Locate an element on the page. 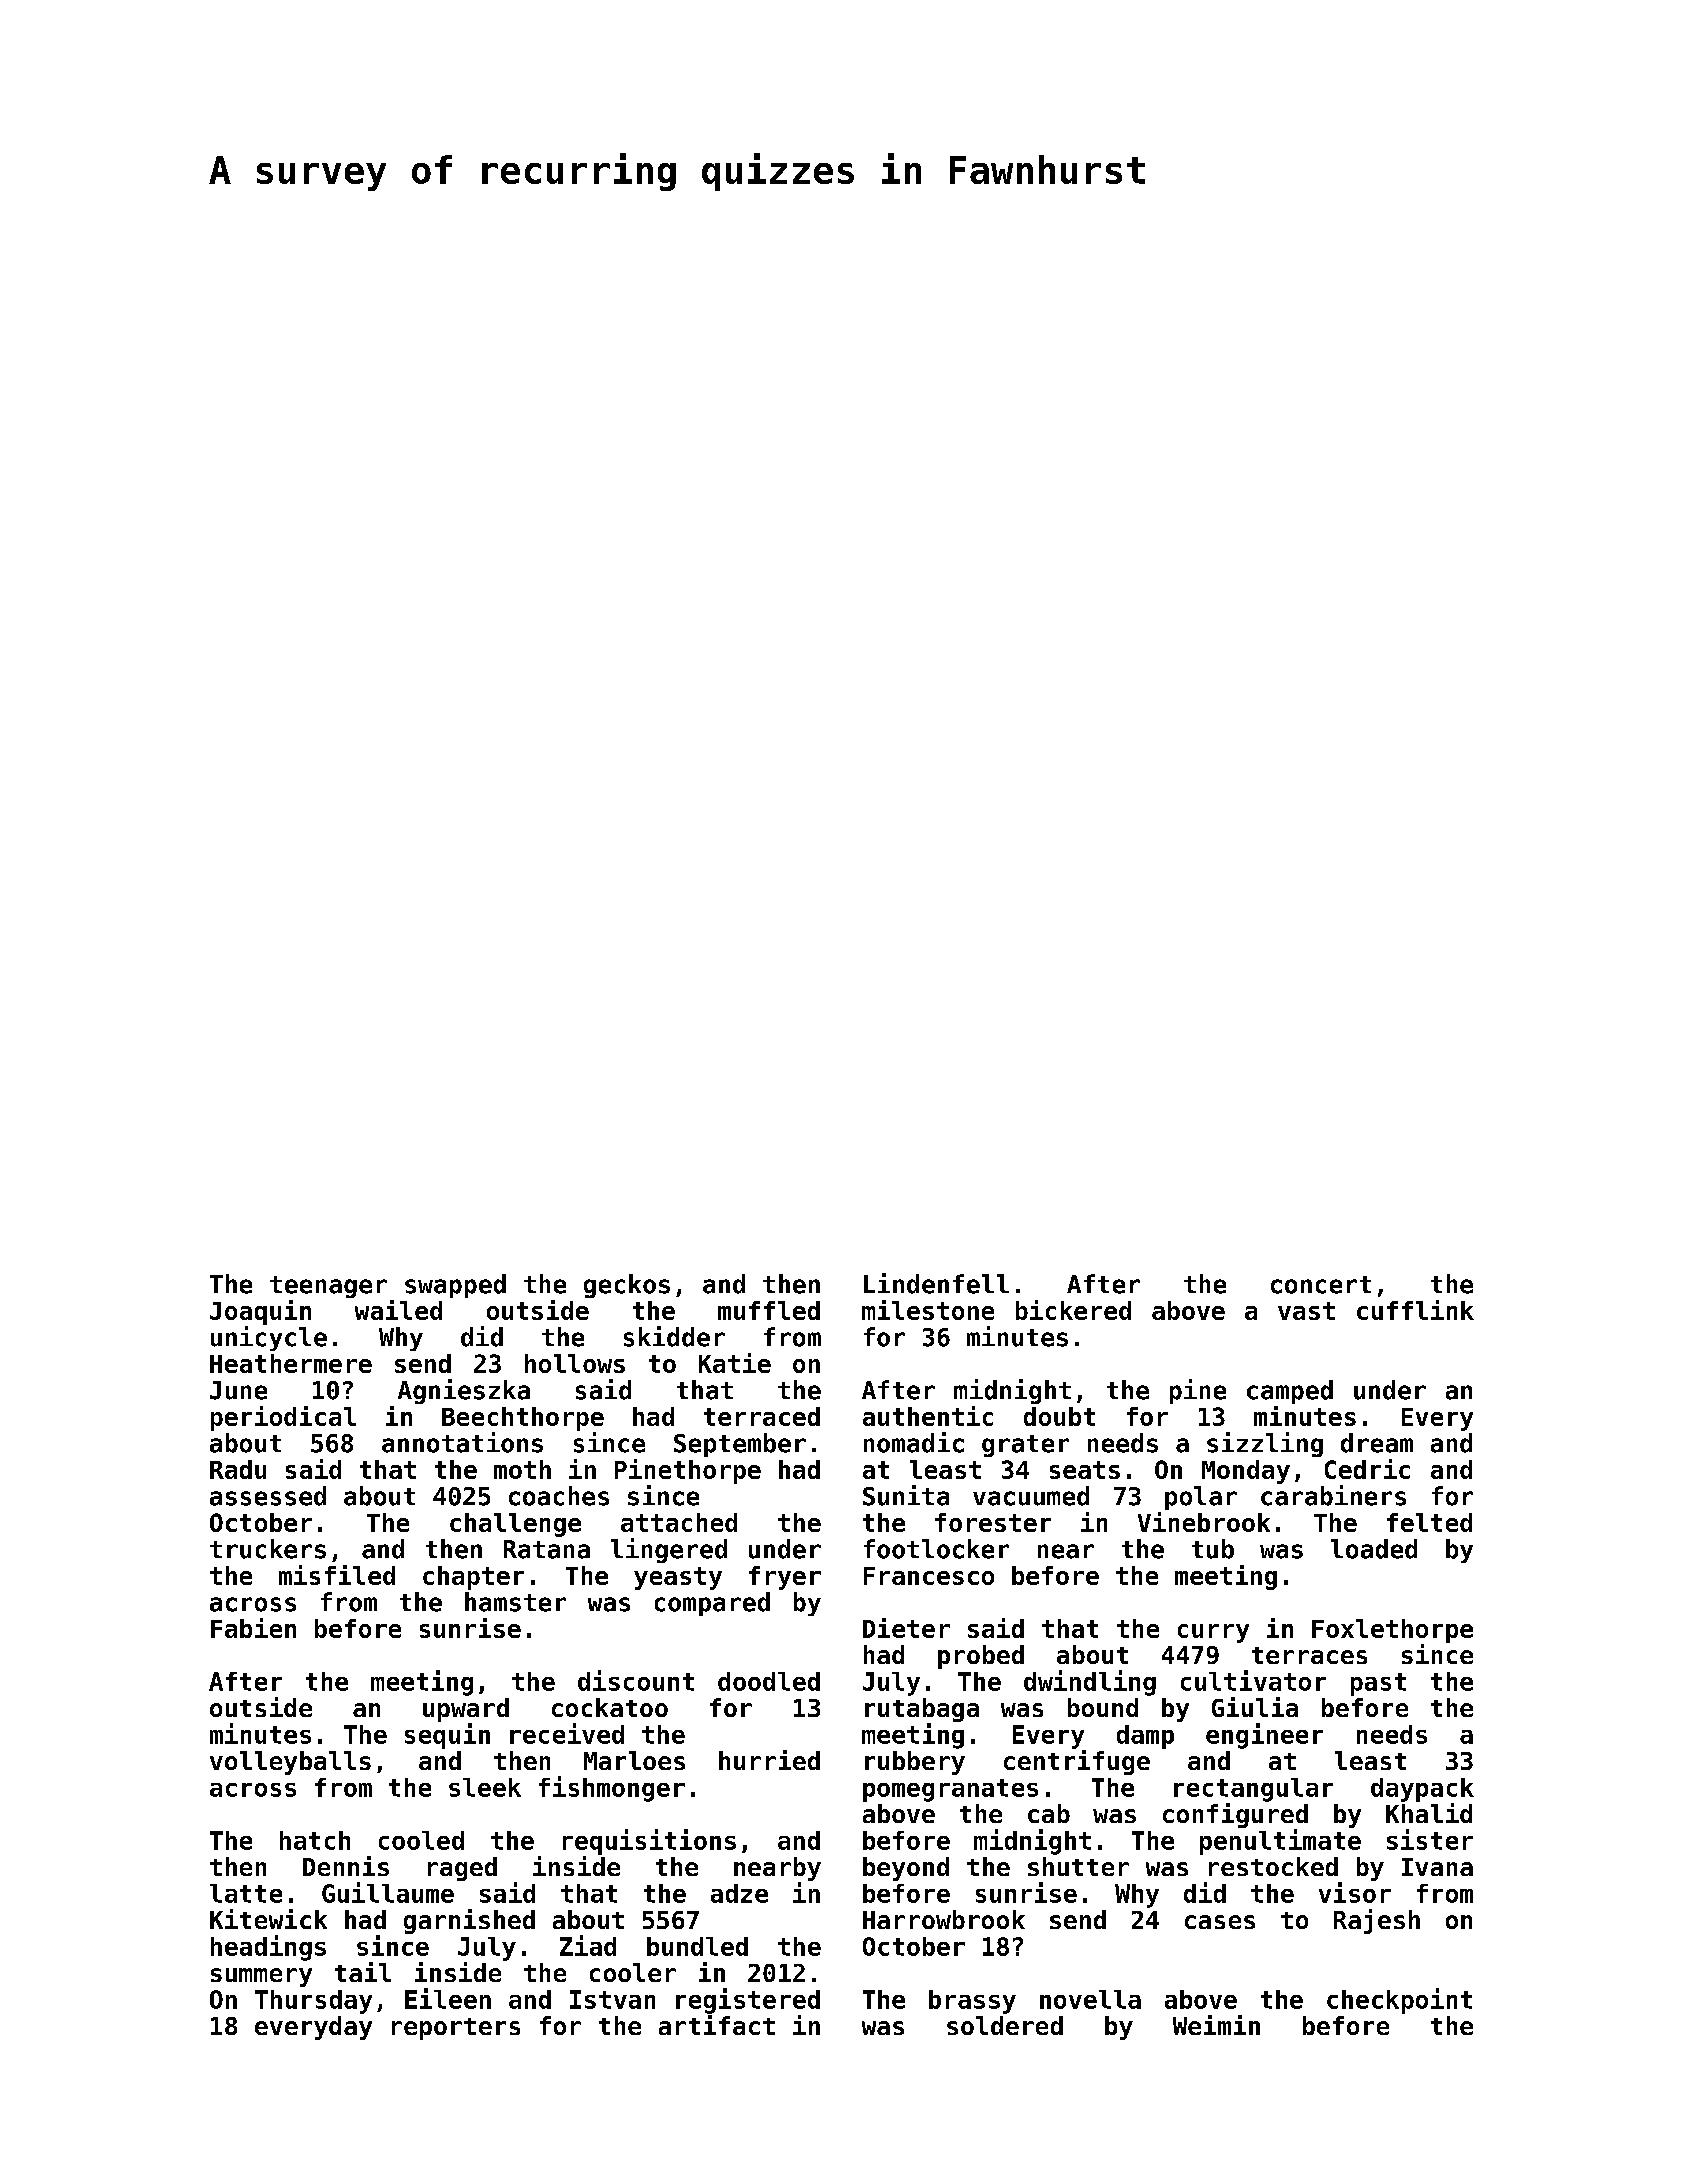 This page has height=2178, width=1683. upward is located at coordinates (466, 1710).
